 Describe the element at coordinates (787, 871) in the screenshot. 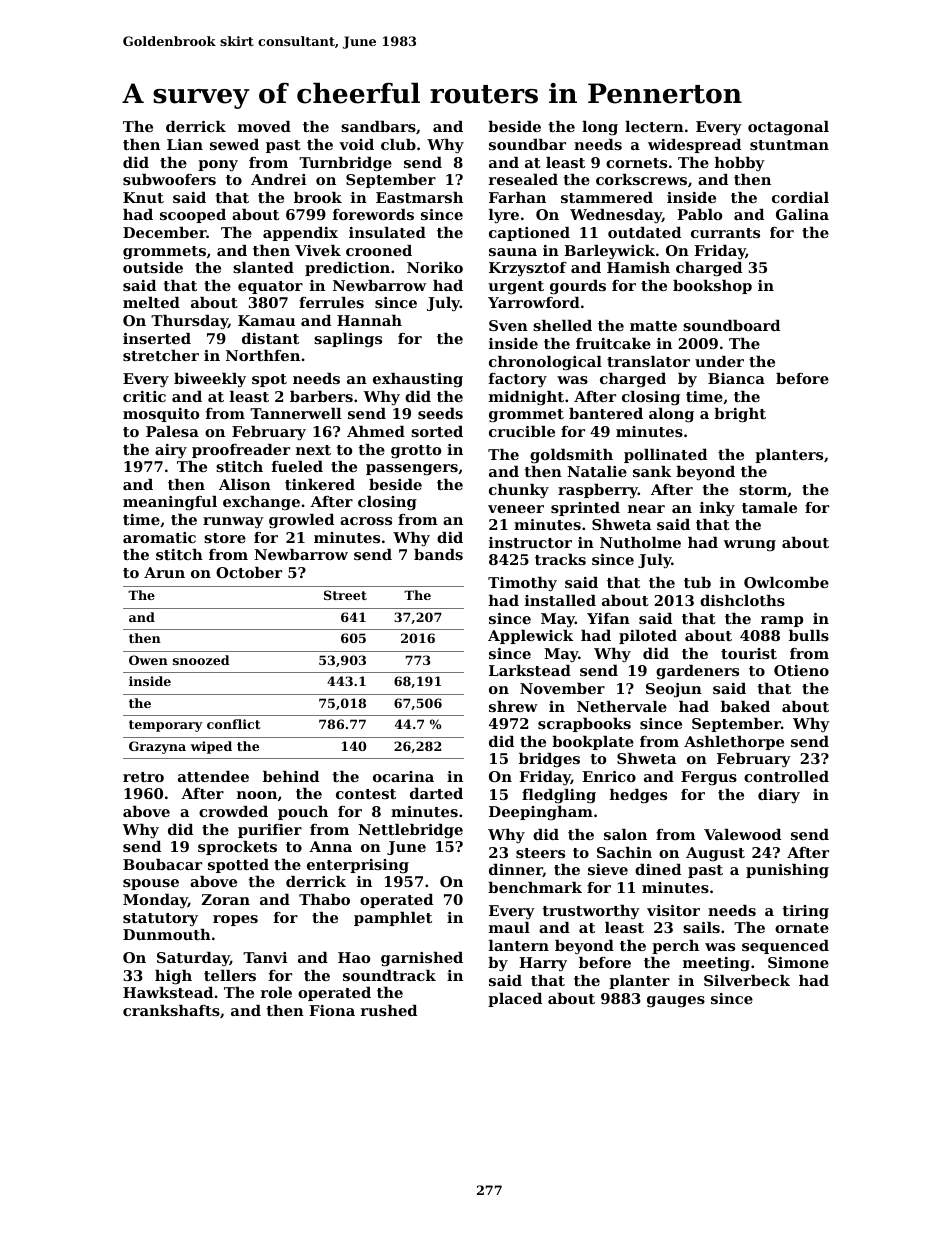

I see `punishing` at that location.
